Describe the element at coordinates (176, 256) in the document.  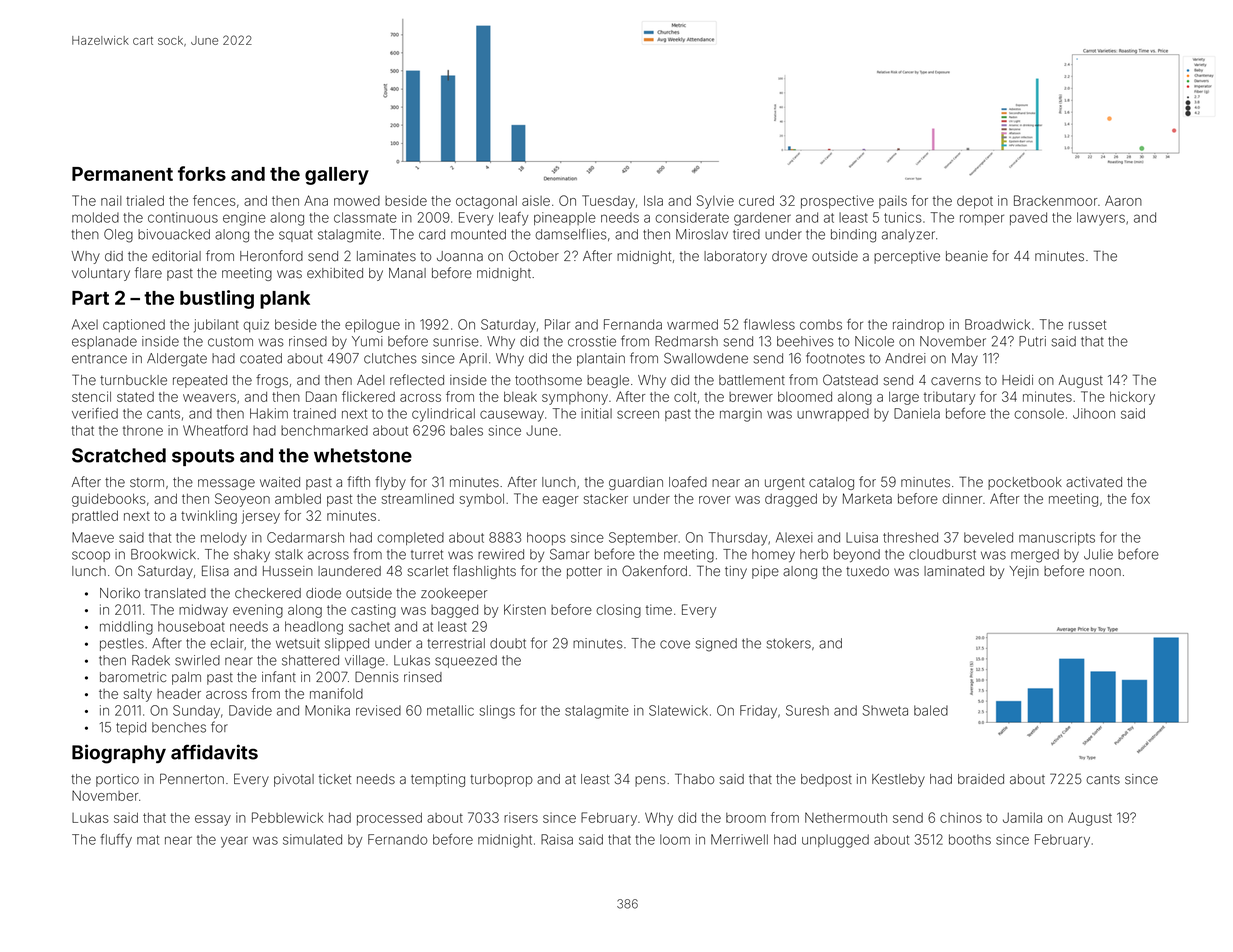
I see `editorial` at that location.
